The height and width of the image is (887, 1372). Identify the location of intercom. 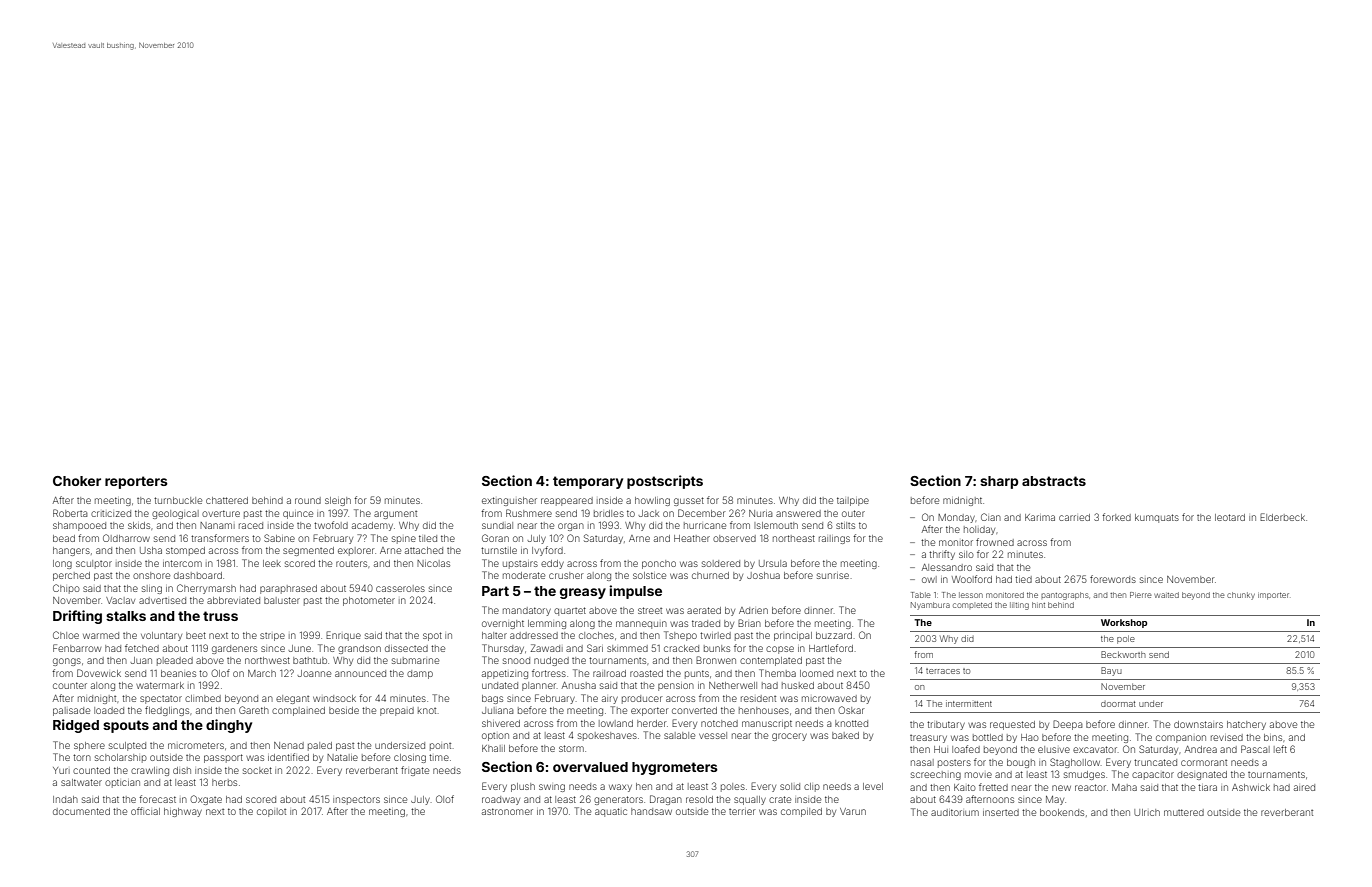
(182, 563).
